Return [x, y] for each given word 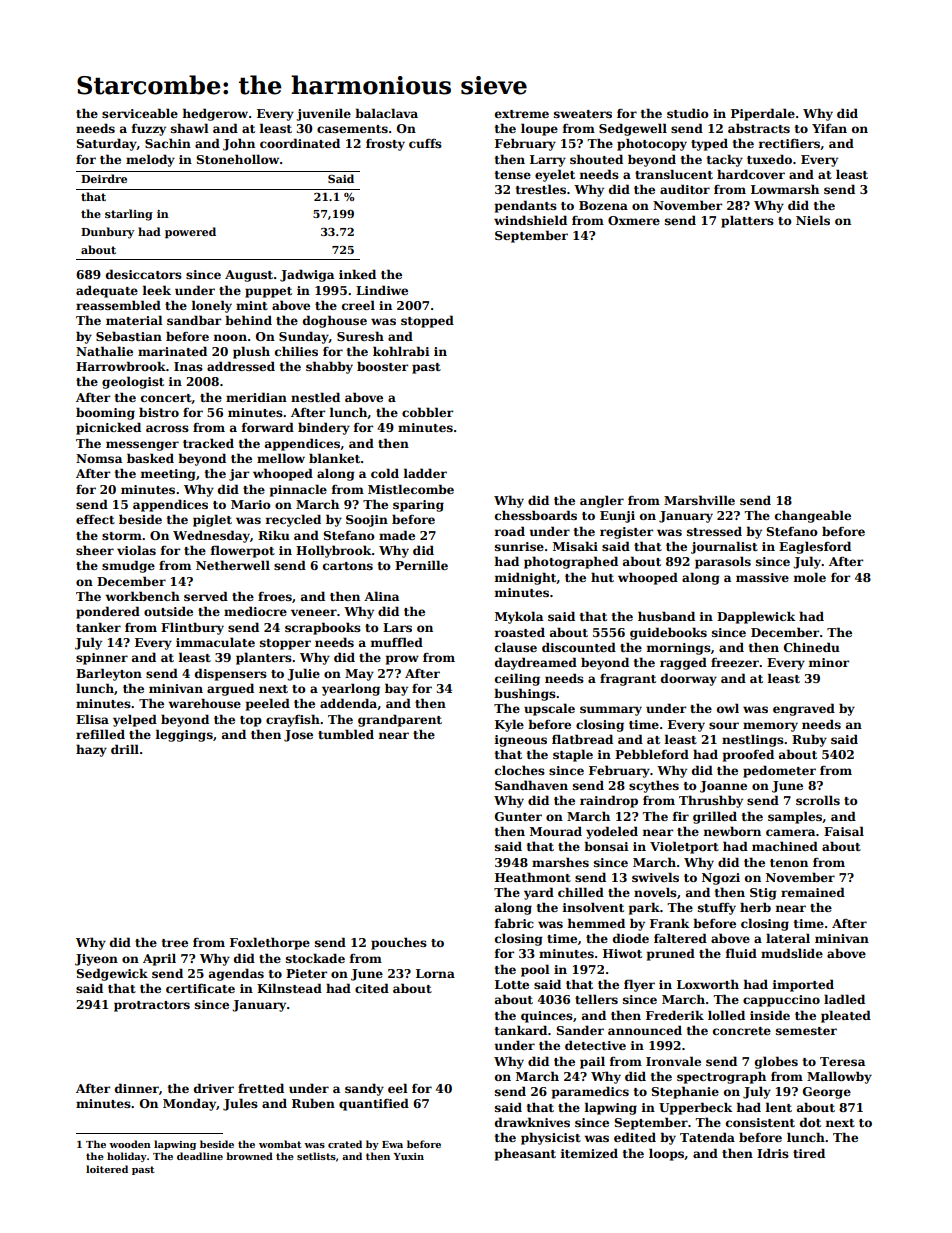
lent [779, 1107]
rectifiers [789, 143]
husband [666, 616]
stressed [714, 531]
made [397, 535]
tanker [98, 627]
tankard [521, 1030]
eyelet [555, 175]
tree [175, 943]
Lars [397, 627]
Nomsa [99, 458]
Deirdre [104, 178]
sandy [364, 1089]
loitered [107, 1169]
